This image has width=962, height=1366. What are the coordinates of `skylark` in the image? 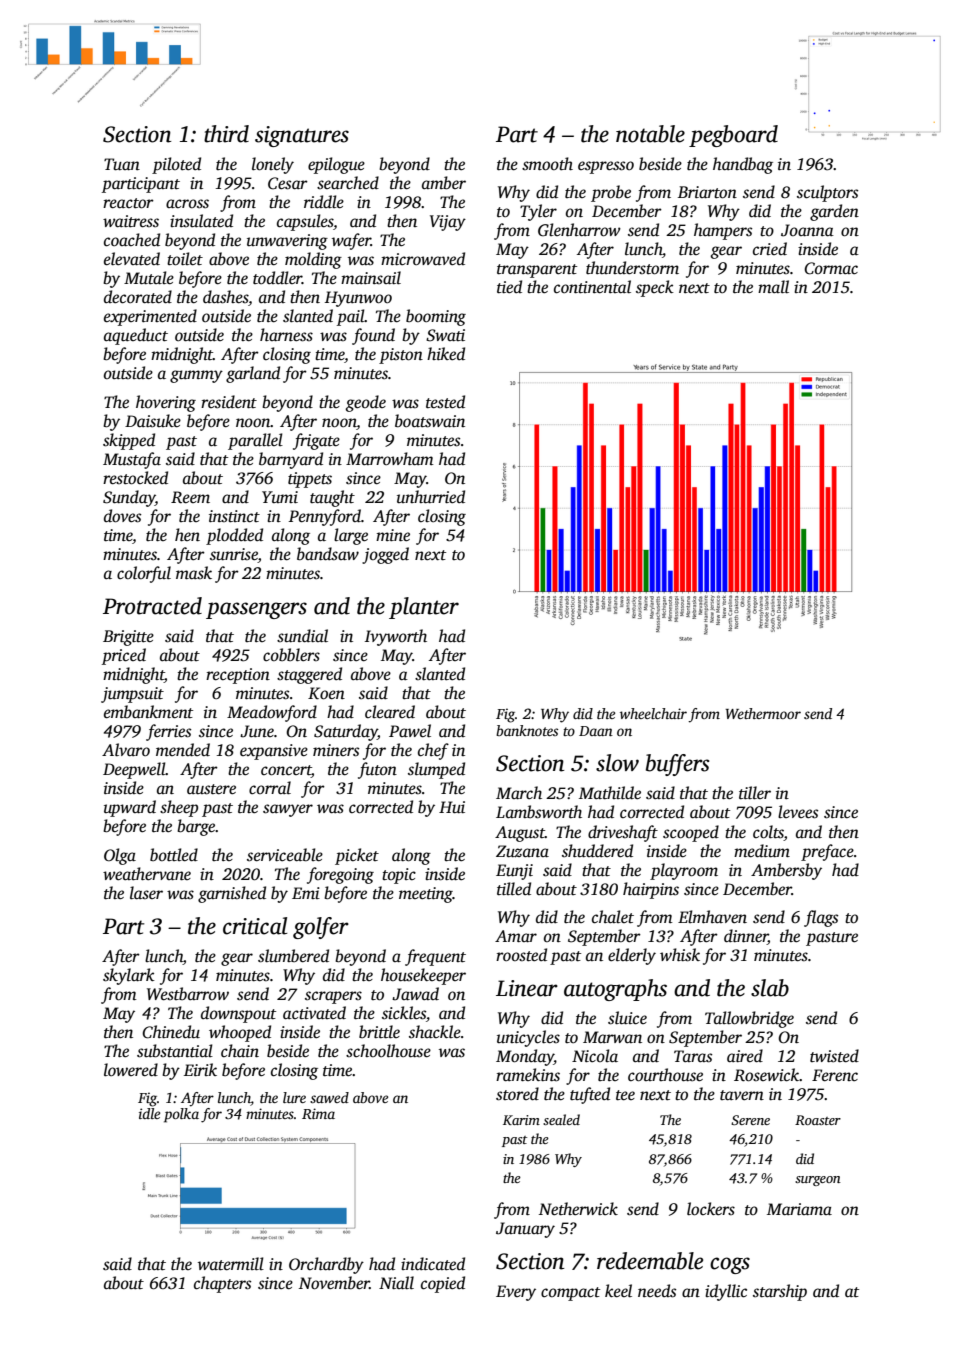 It's located at (129, 976).
